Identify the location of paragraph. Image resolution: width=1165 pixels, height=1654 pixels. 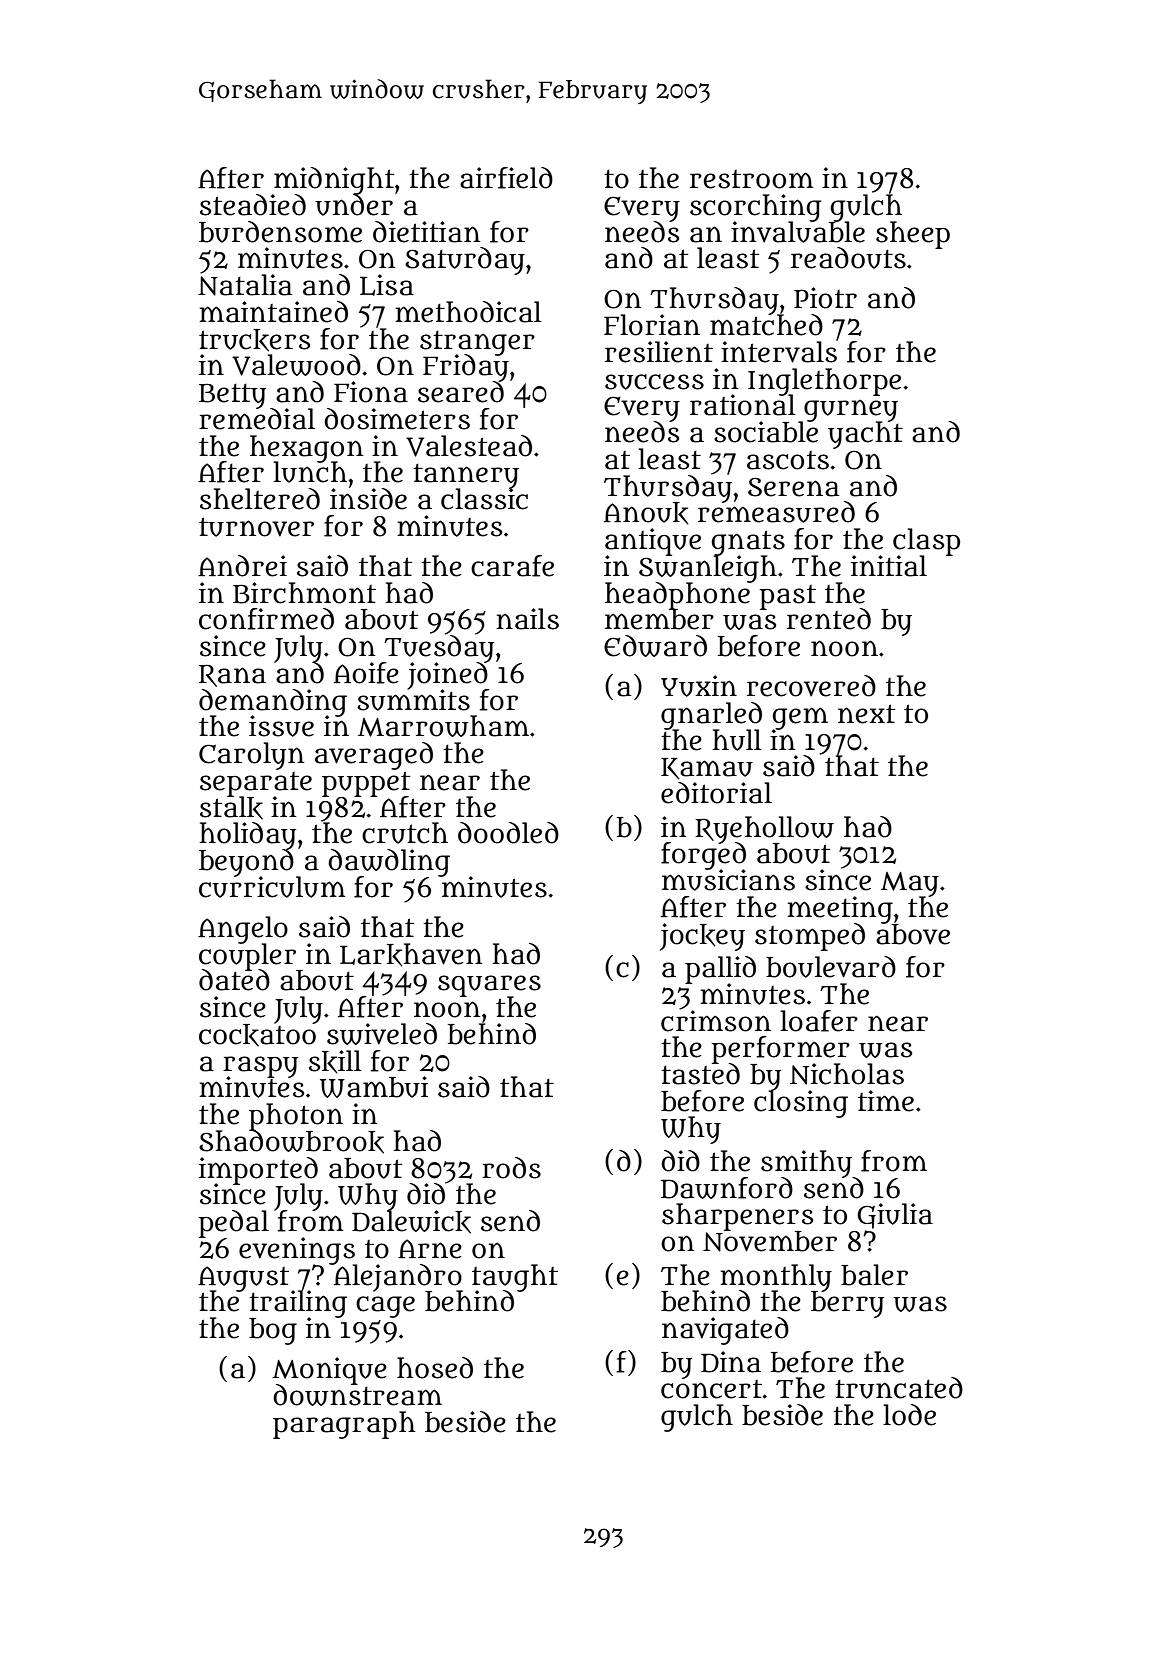
(344, 1425).
